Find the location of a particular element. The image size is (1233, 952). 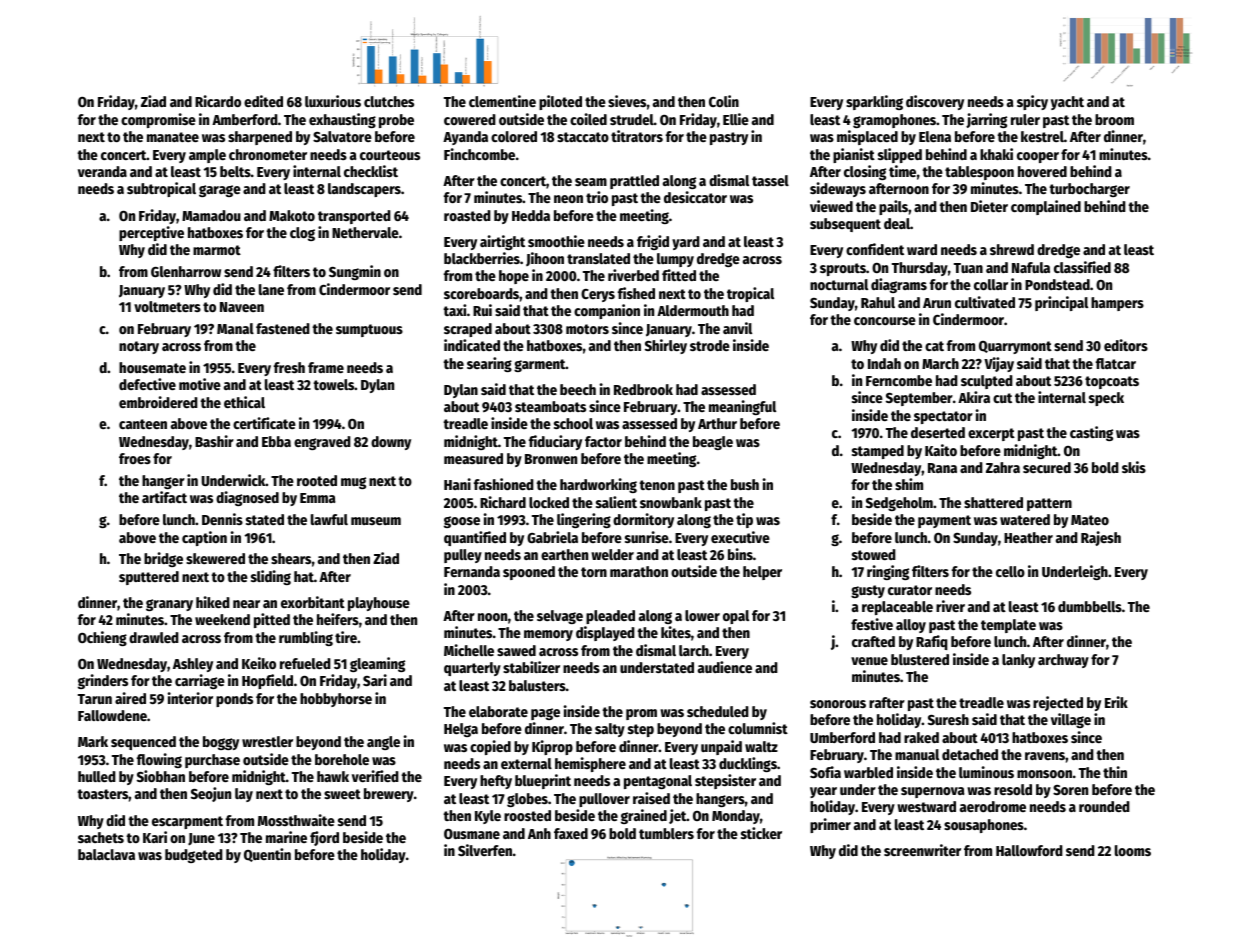

Silverfen is located at coordinates (485, 850).
